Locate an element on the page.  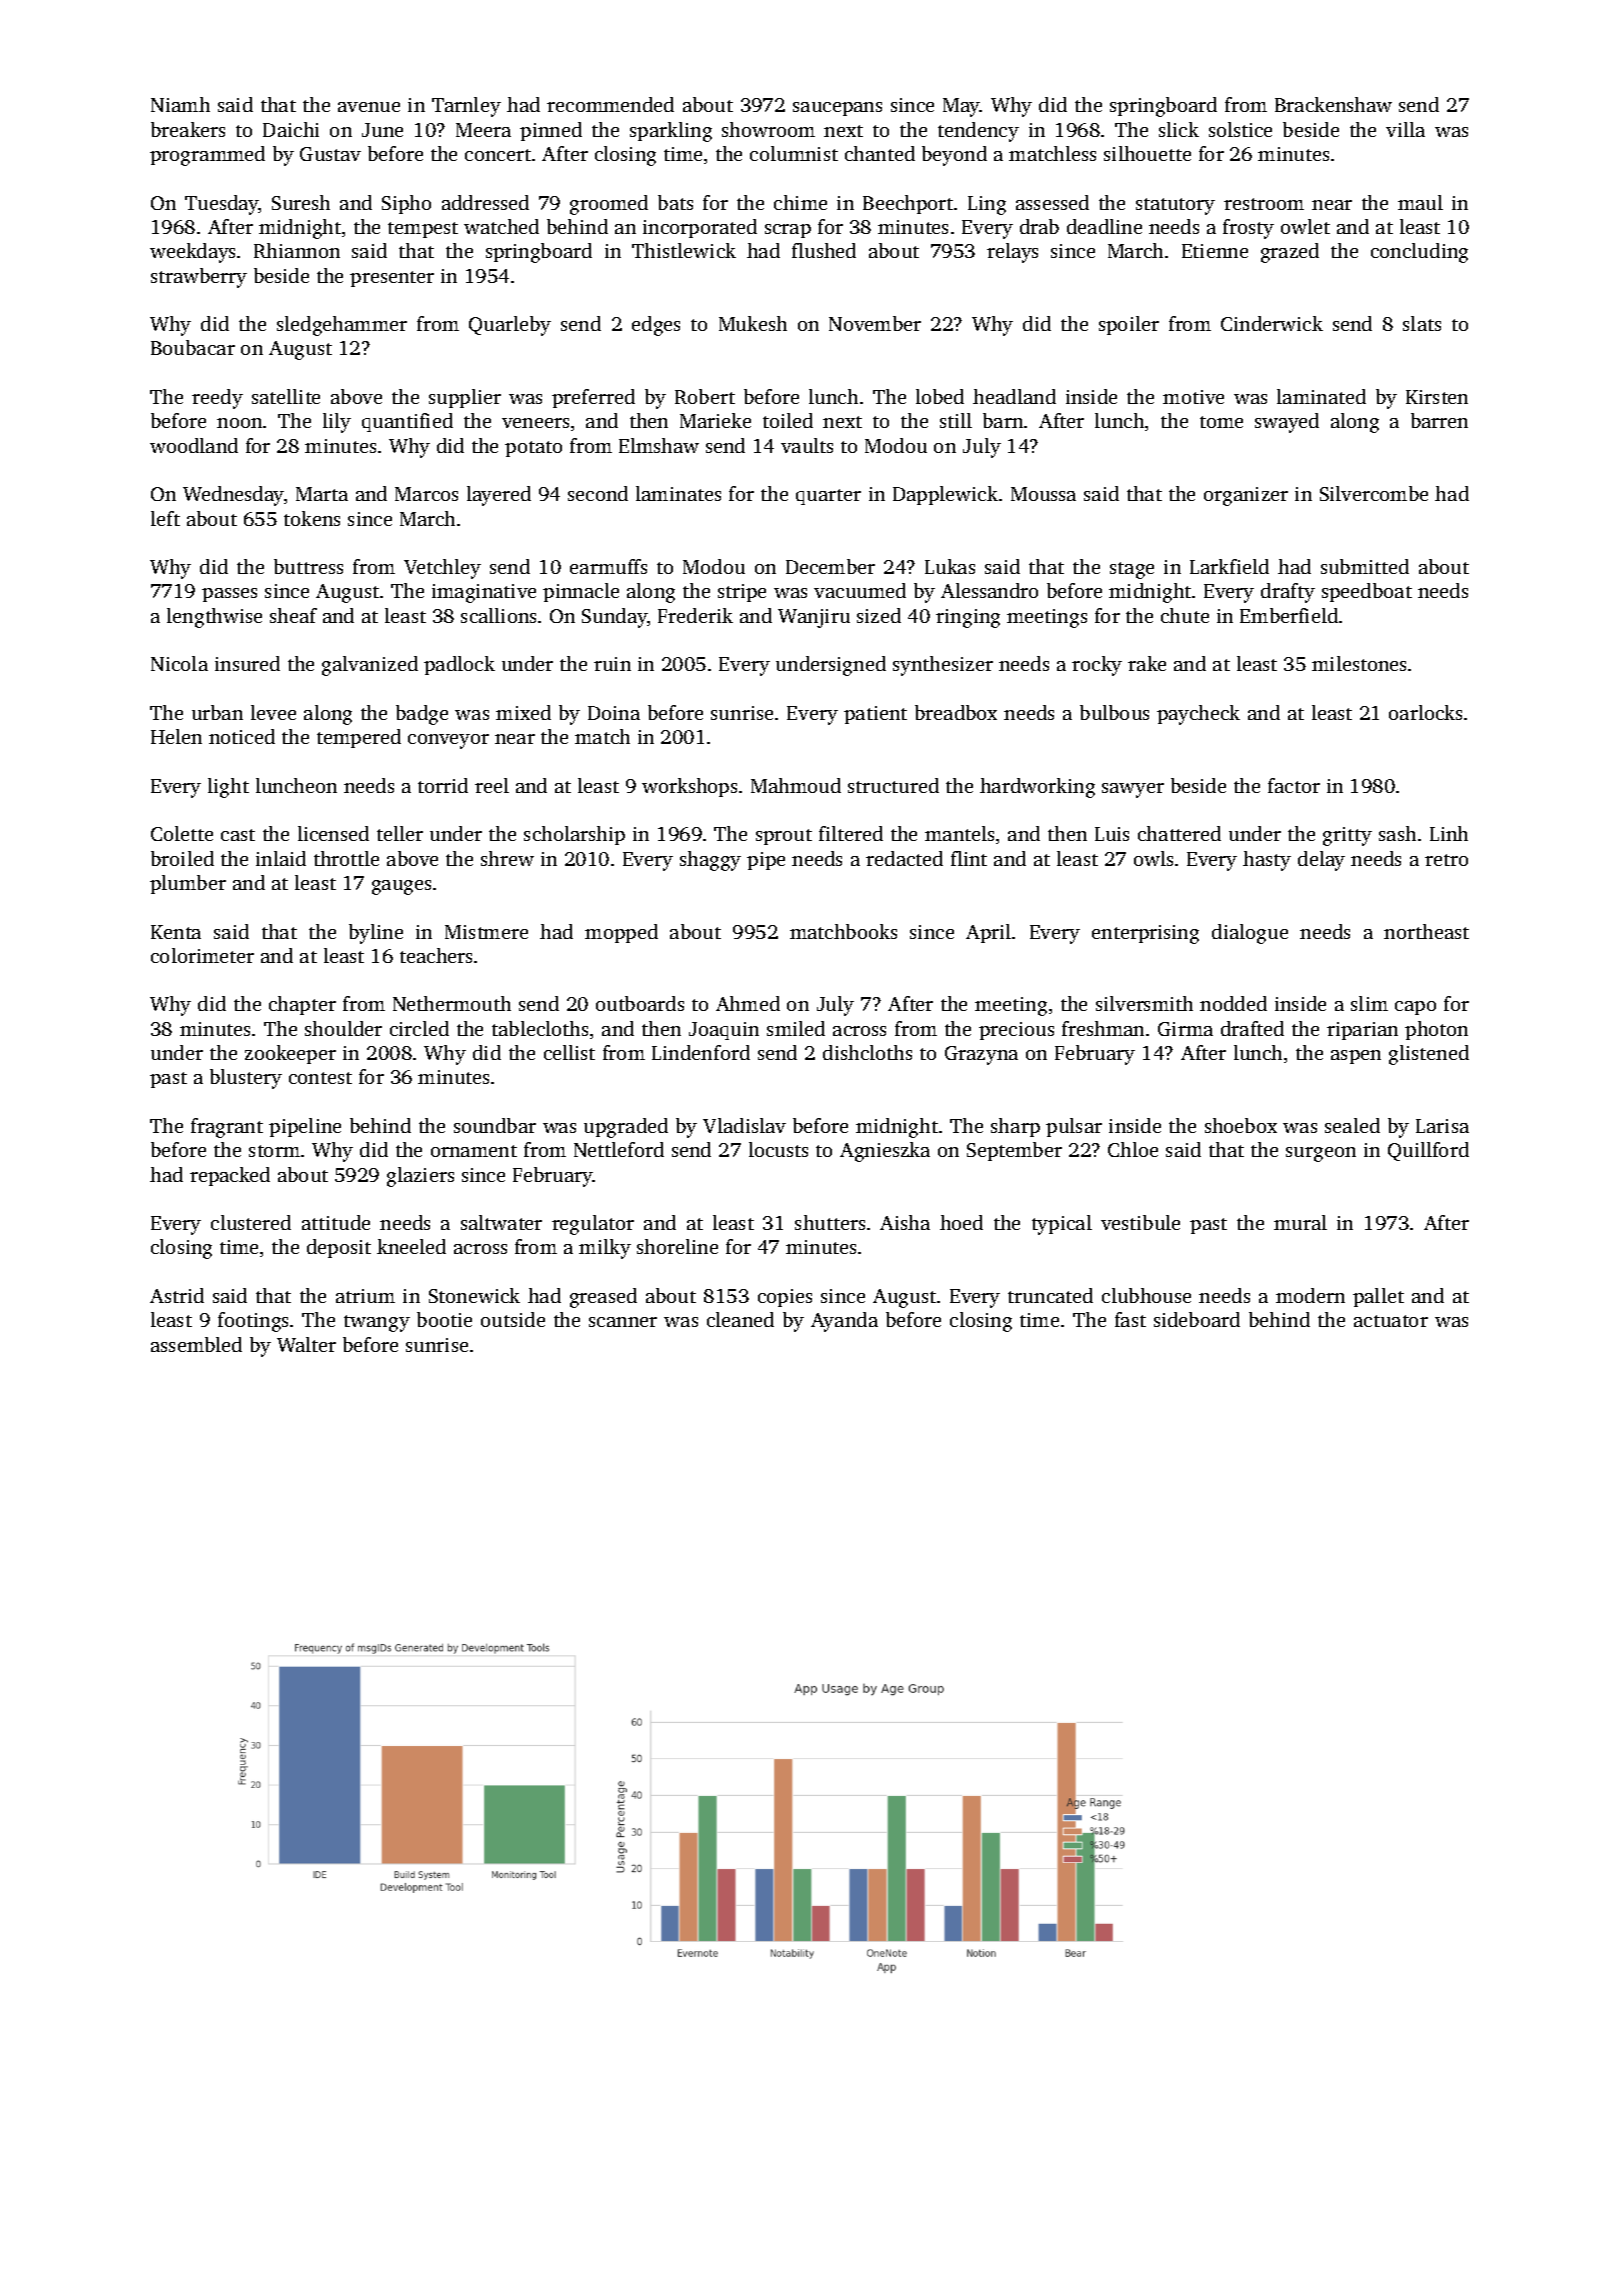
outside is located at coordinates (513, 1319).
